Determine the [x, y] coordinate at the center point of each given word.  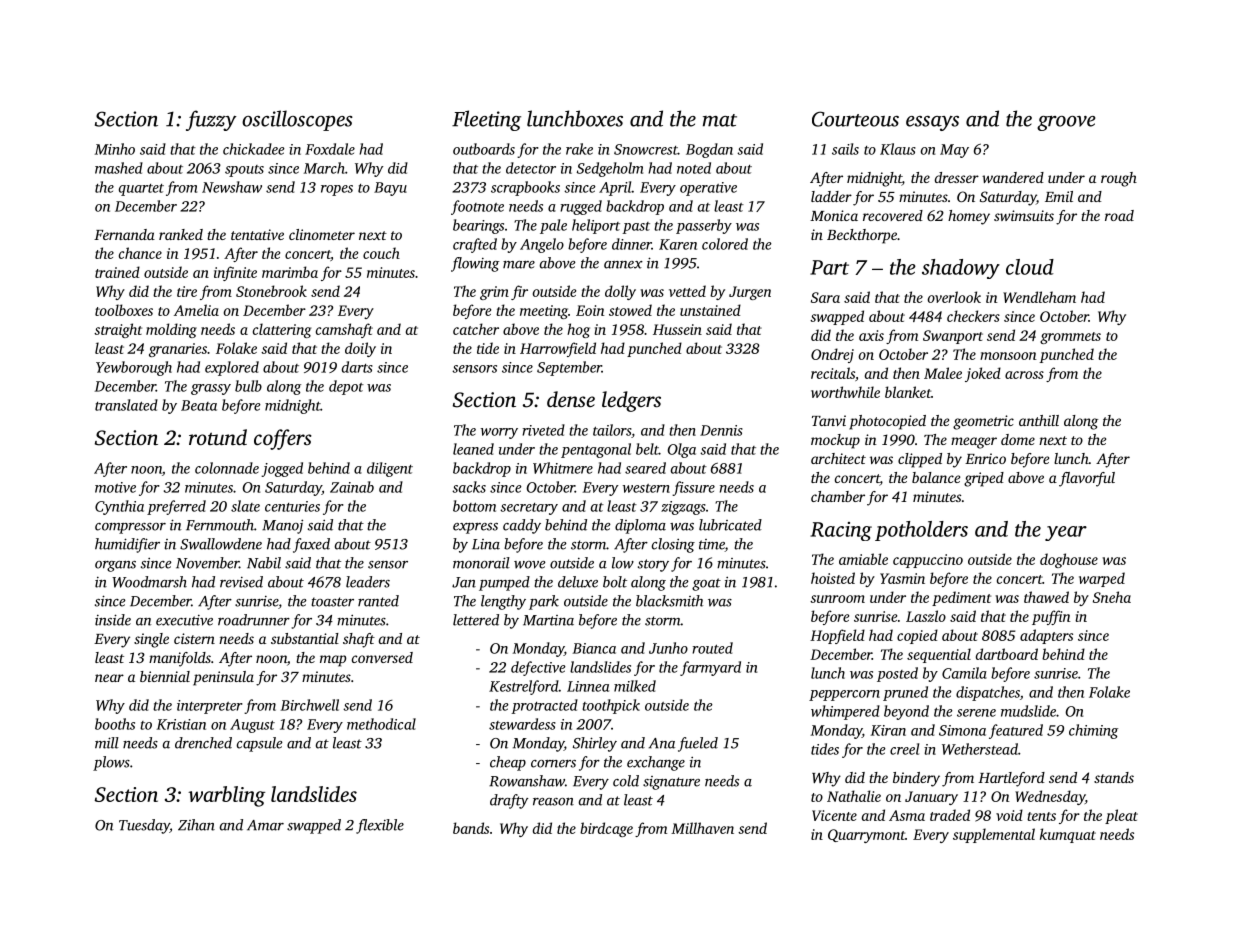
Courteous [855, 119]
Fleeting [486, 120]
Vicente [834, 815]
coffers [283, 439]
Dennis [721, 430]
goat [706, 584]
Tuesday [144, 826]
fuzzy [211, 120]
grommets [1070, 338]
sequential [939, 655]
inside [113, 620]
